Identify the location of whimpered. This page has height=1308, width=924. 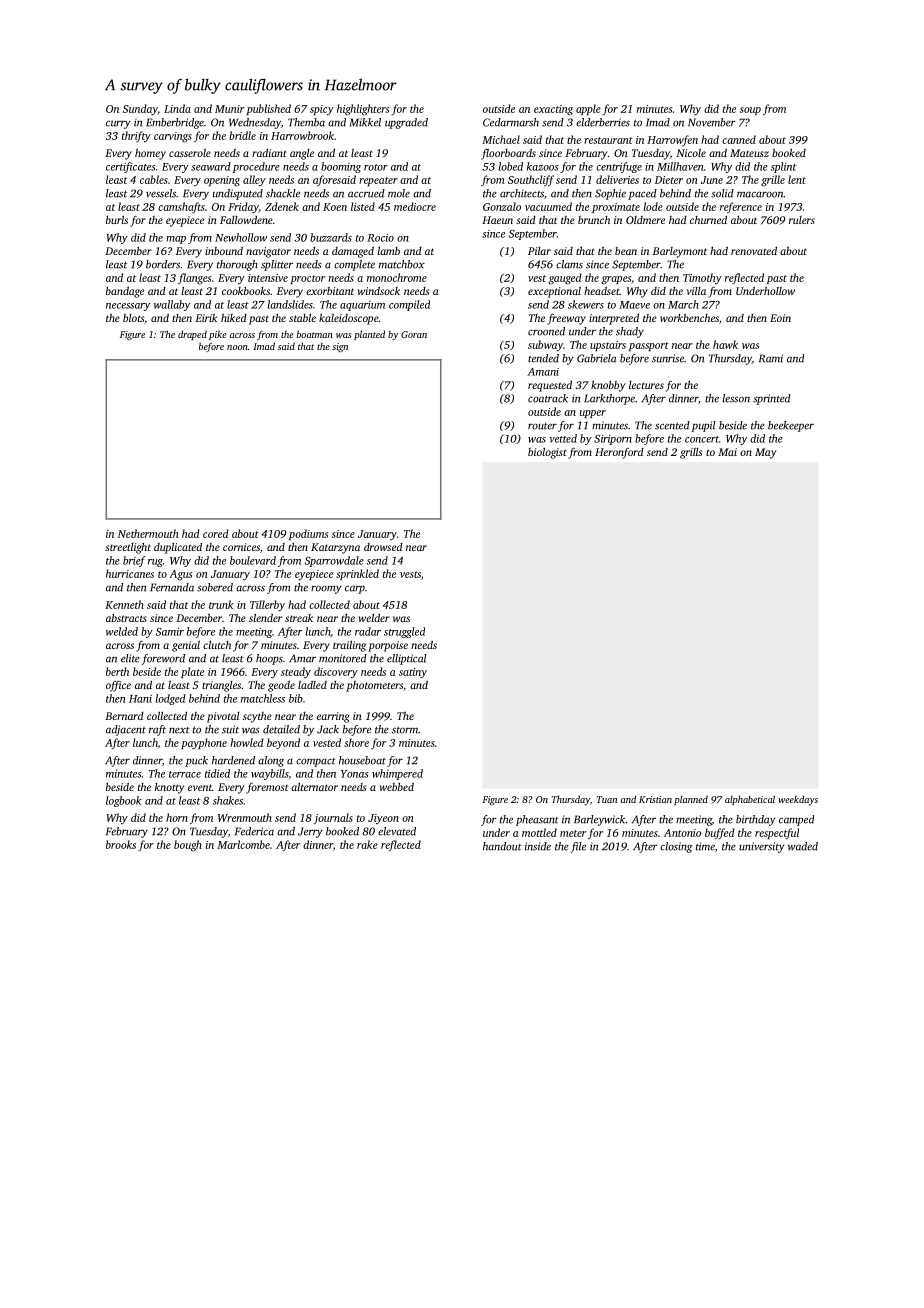
(397, 774).
